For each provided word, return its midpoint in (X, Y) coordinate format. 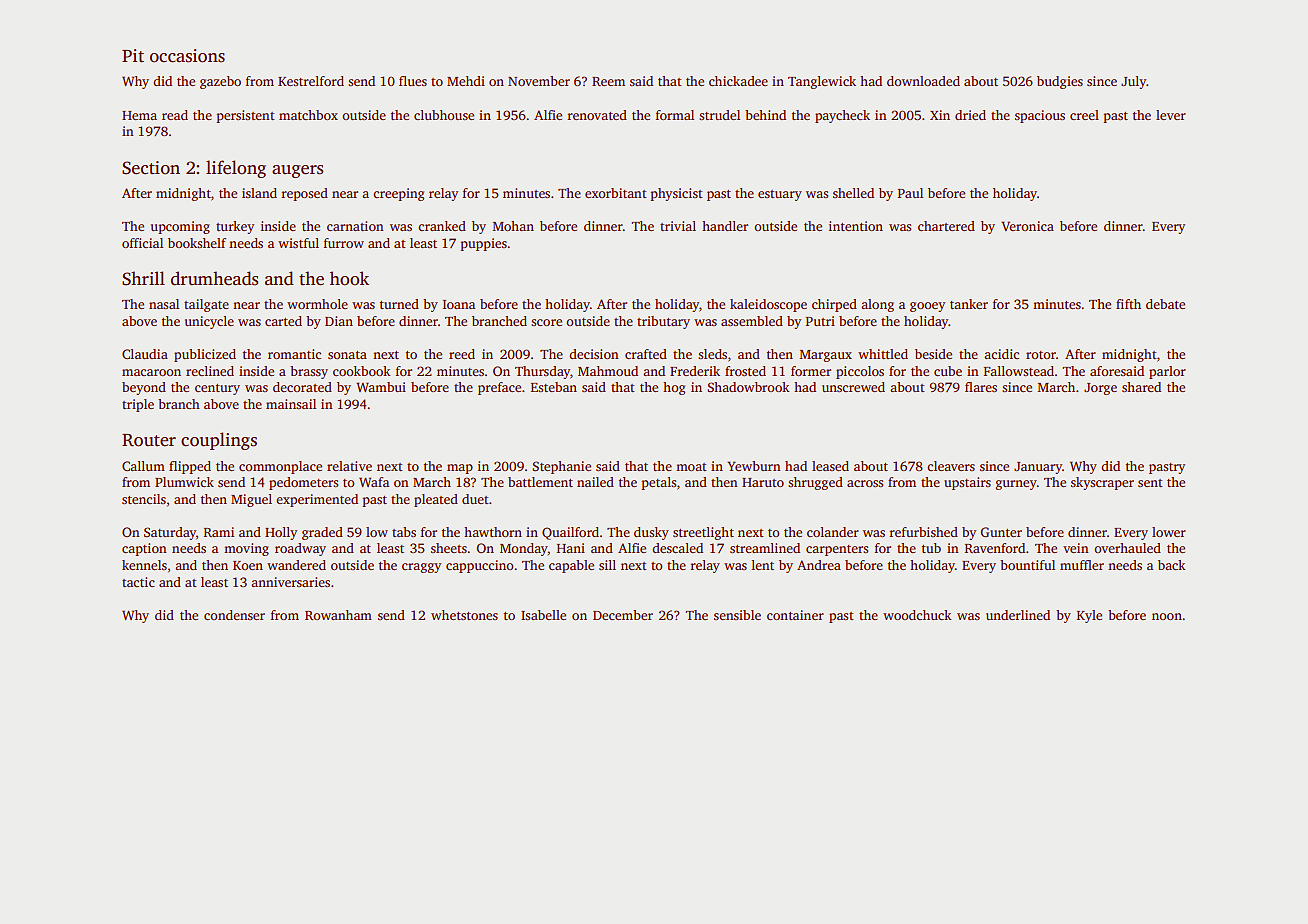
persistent (245, 116)
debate (1165, 304)
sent (1150, 483)
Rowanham (338, 615)
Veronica (1027, 226)
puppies (483, 244)
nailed (595, 482)
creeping (398, 194)
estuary (780, 195)
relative (349, 466)
